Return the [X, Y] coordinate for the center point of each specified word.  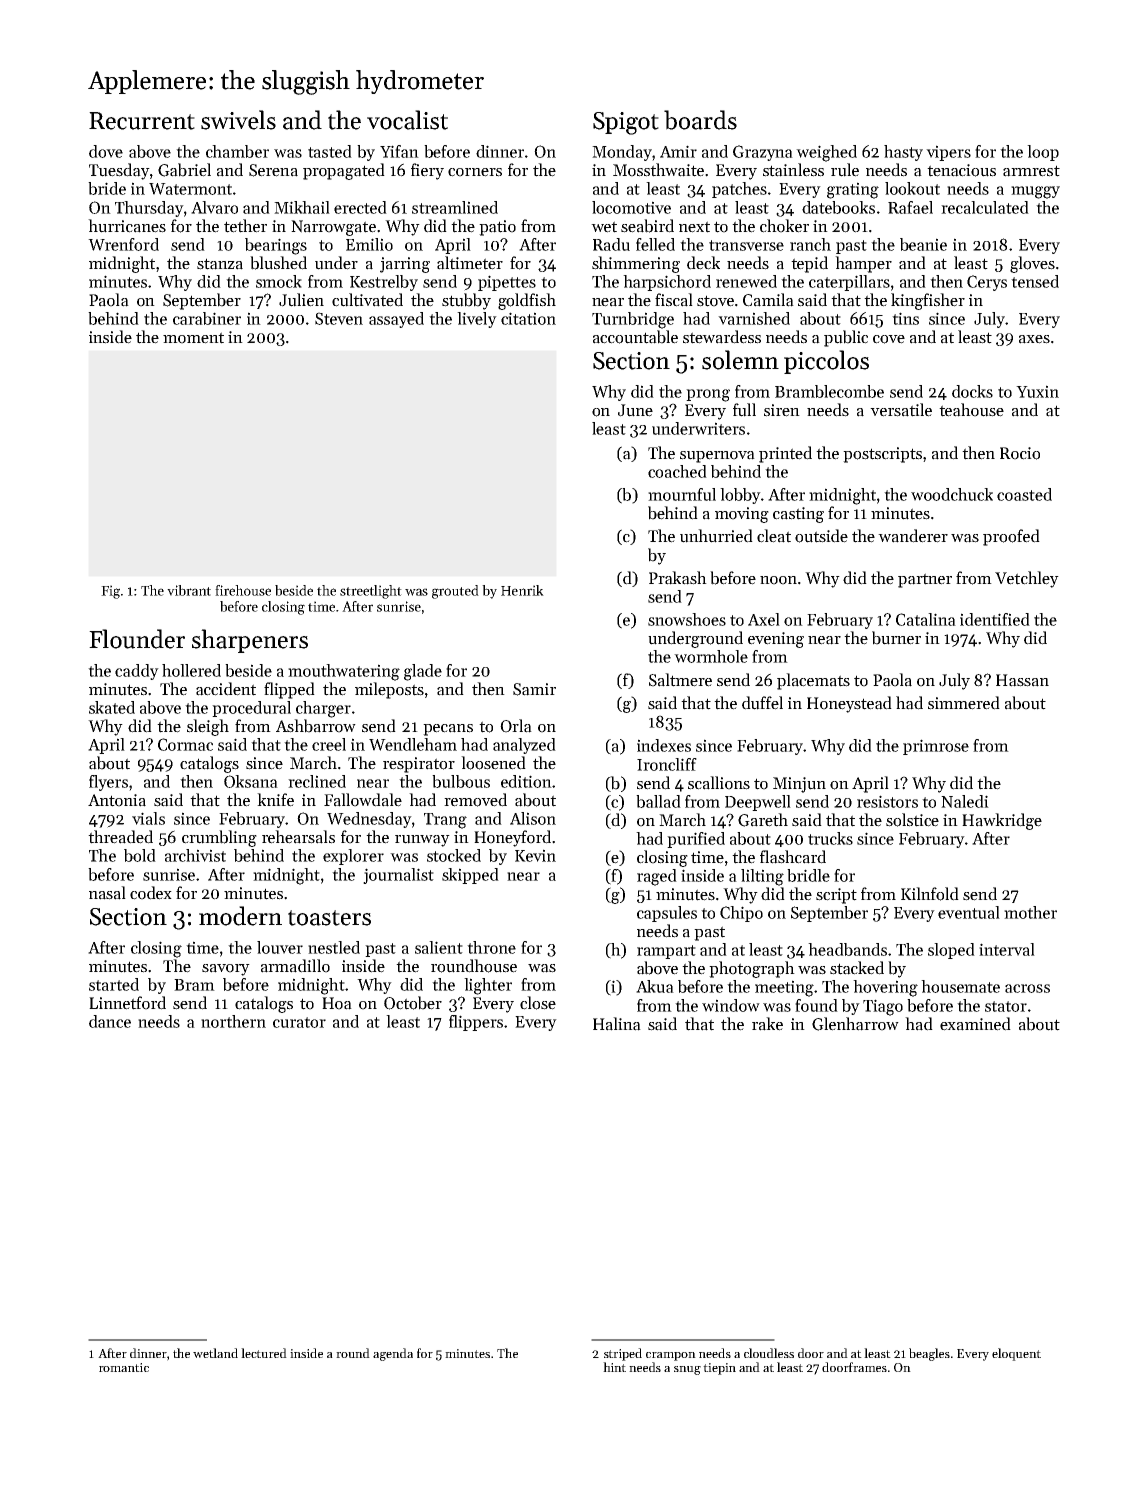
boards [700, 120]
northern [233, 1021]
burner [896, 638]
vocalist [407, 120]
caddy [137, 672]
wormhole [711, 656]
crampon [671, 1356]
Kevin [535, 855]
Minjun [799, 785]
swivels [238, 120]
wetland [215, 1353]
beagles [929, 1354]
